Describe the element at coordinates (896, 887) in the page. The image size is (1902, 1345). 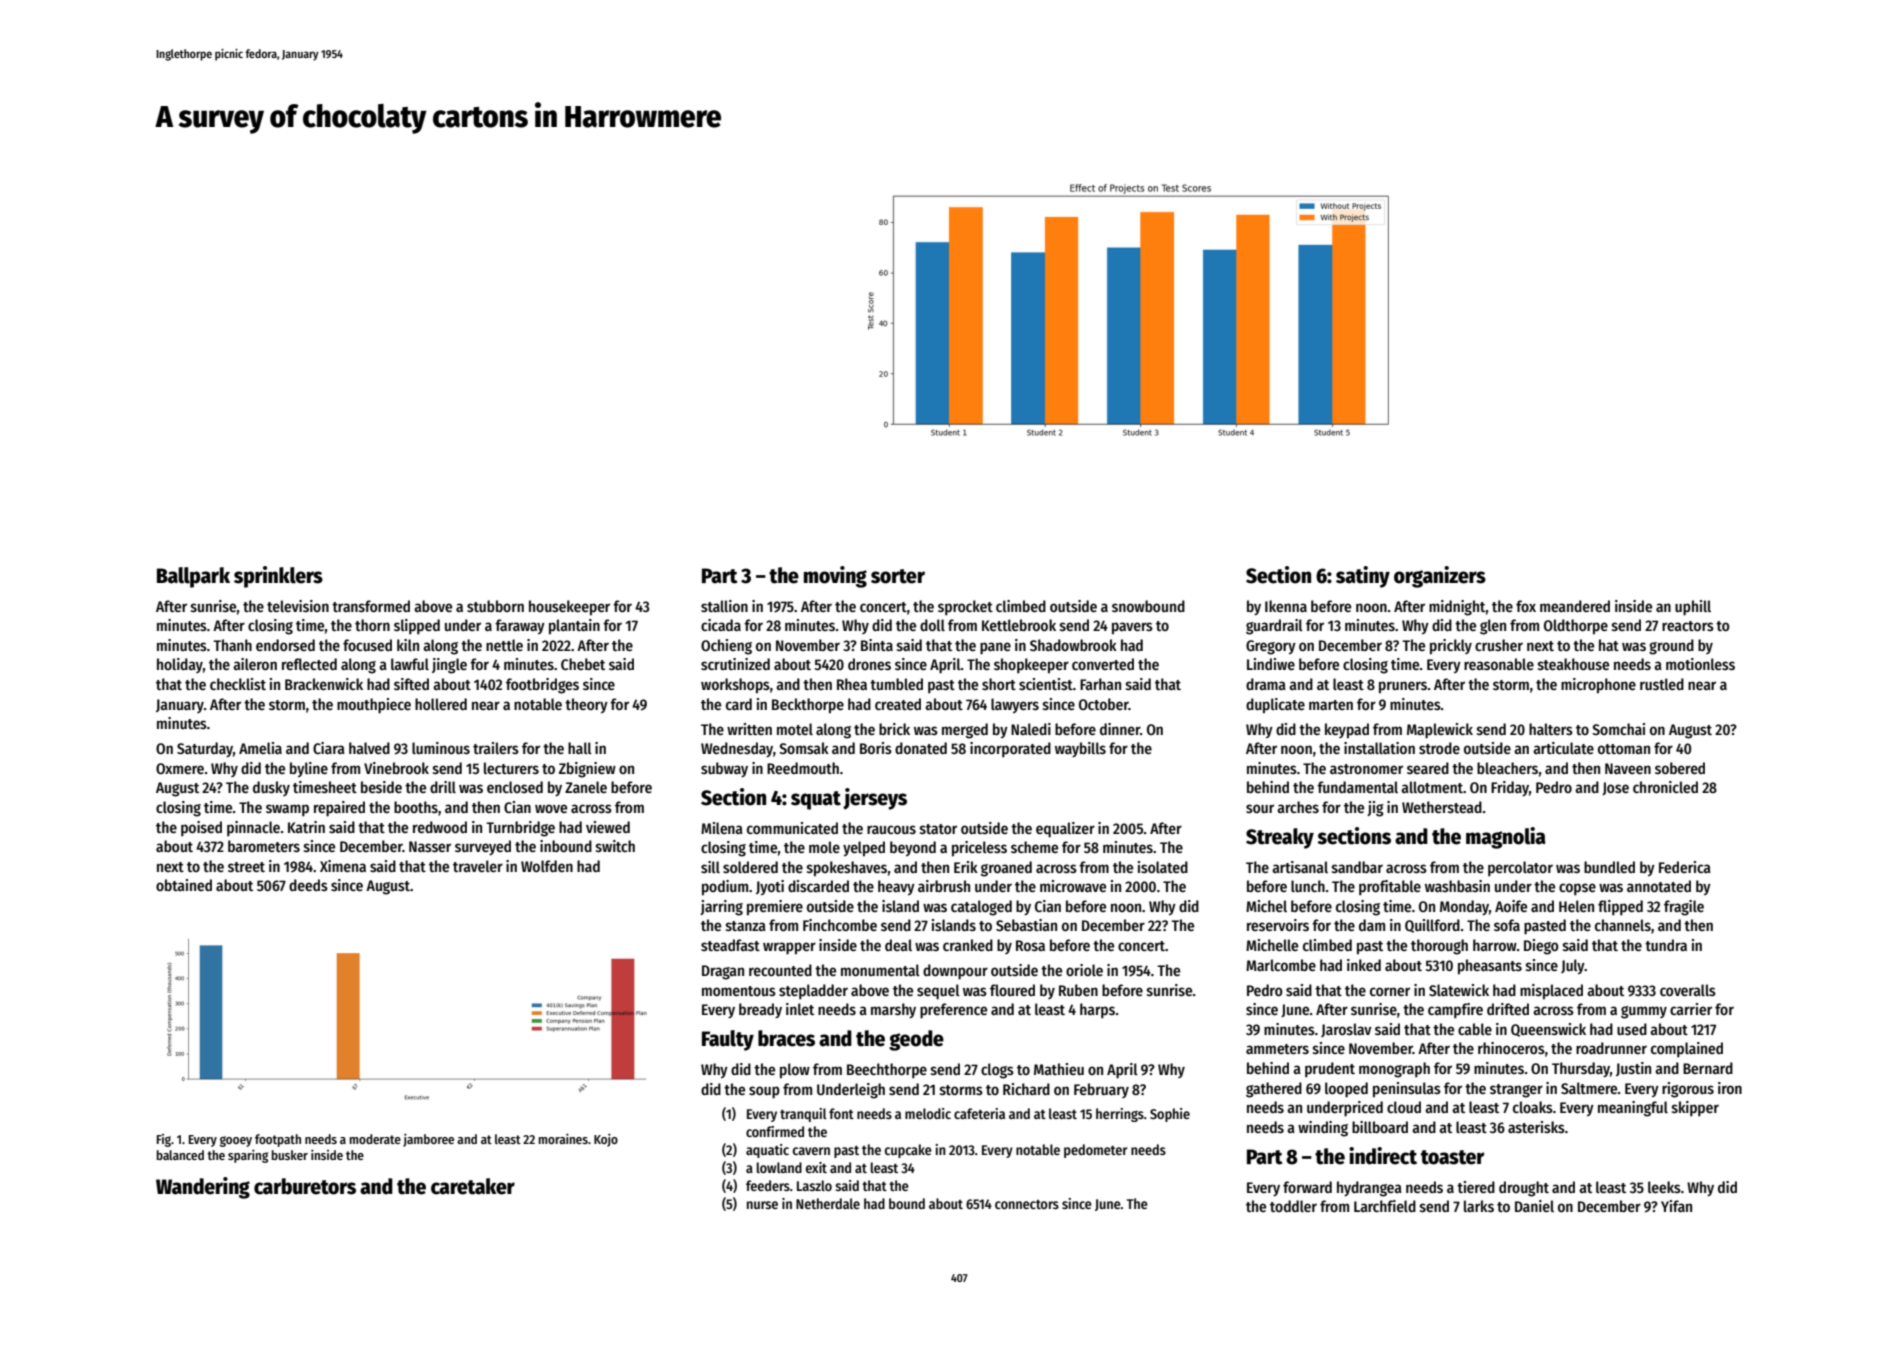
I see `heavy` at that location.
